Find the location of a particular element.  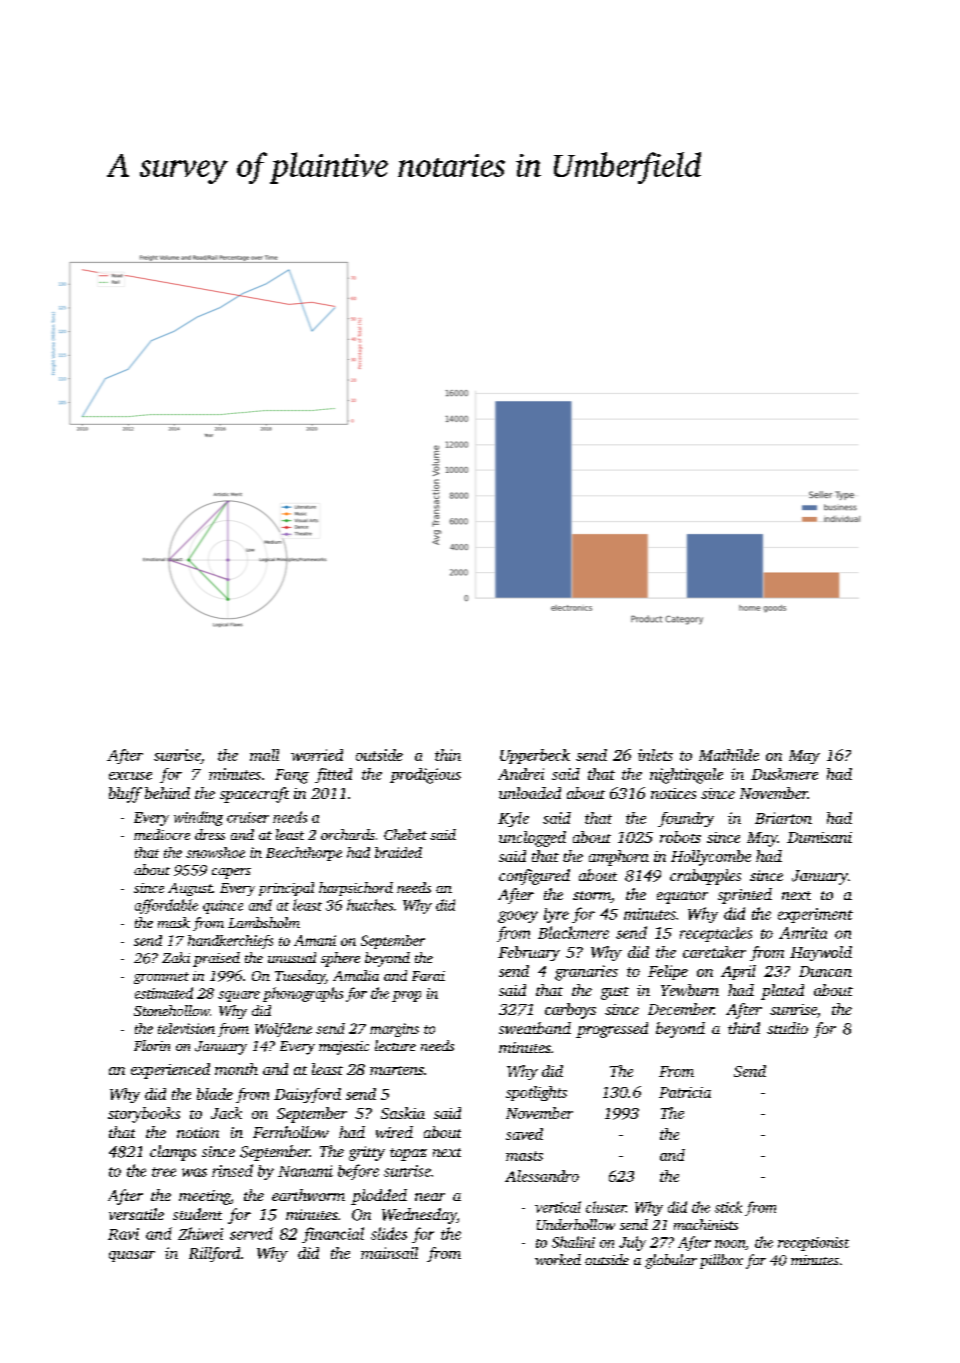

nightingale is located at coordinates (686, 776).
